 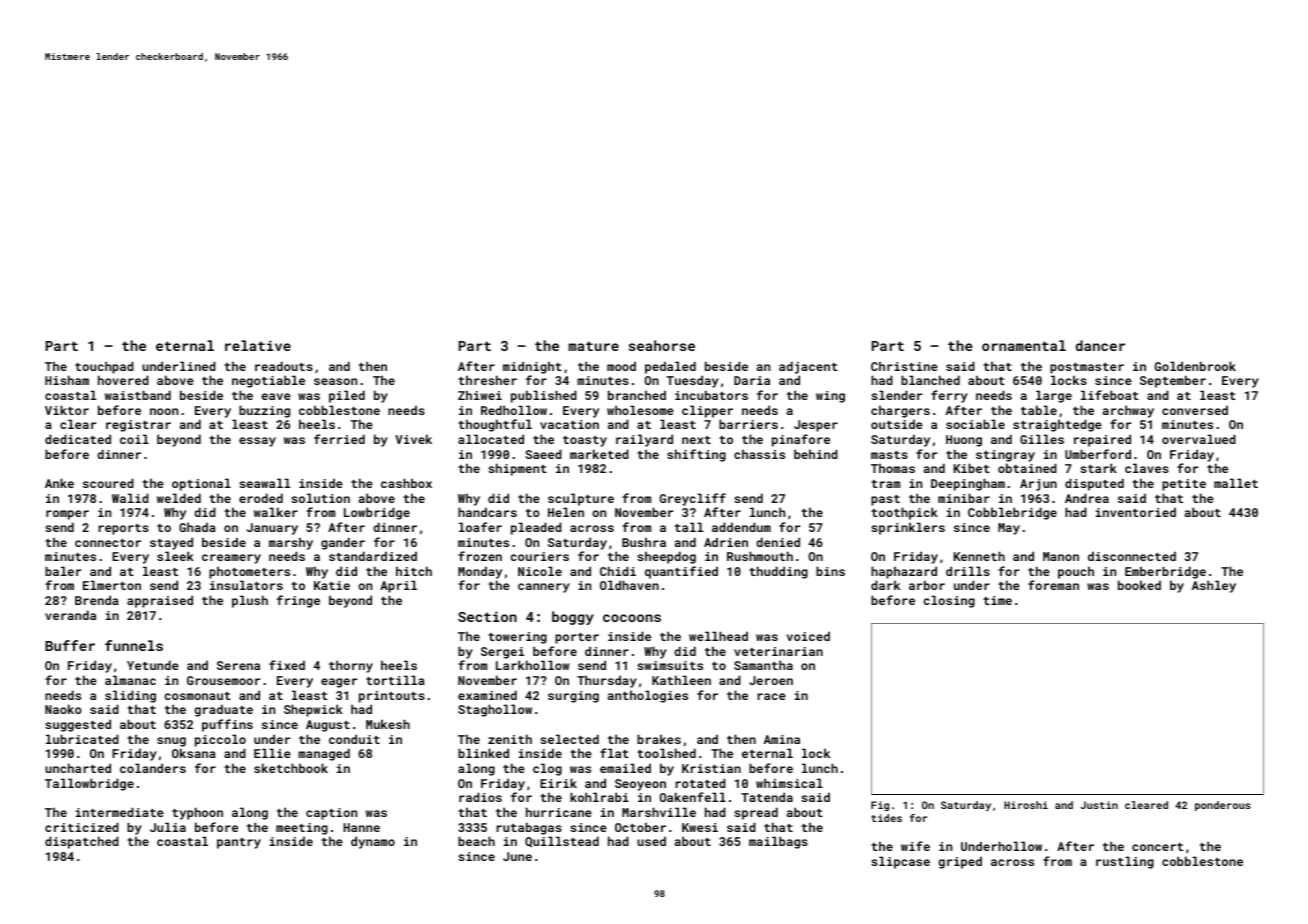 I want to click on selected, so click(x=569, y=739).
